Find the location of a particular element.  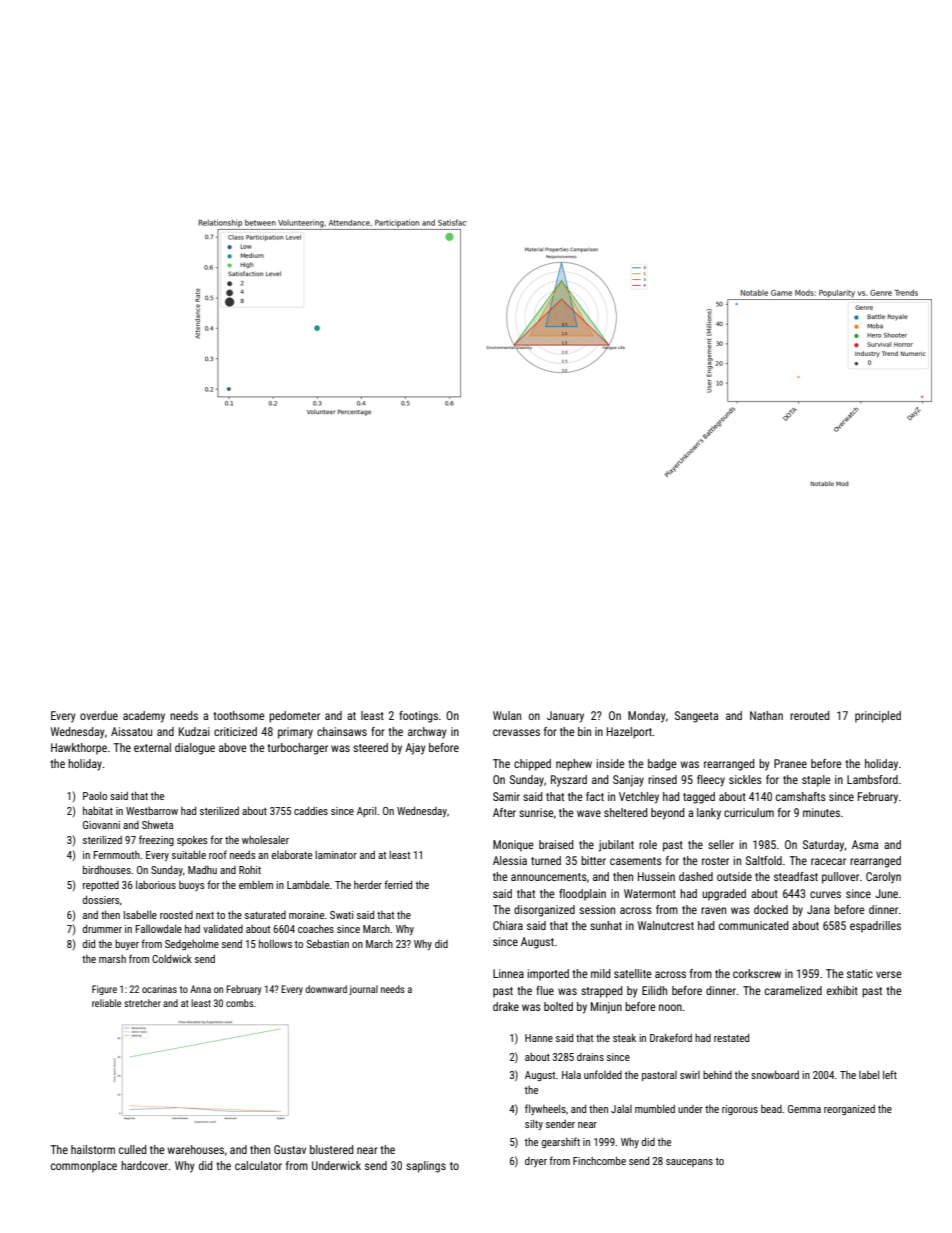

raven is located at coordinates (713, 910).
